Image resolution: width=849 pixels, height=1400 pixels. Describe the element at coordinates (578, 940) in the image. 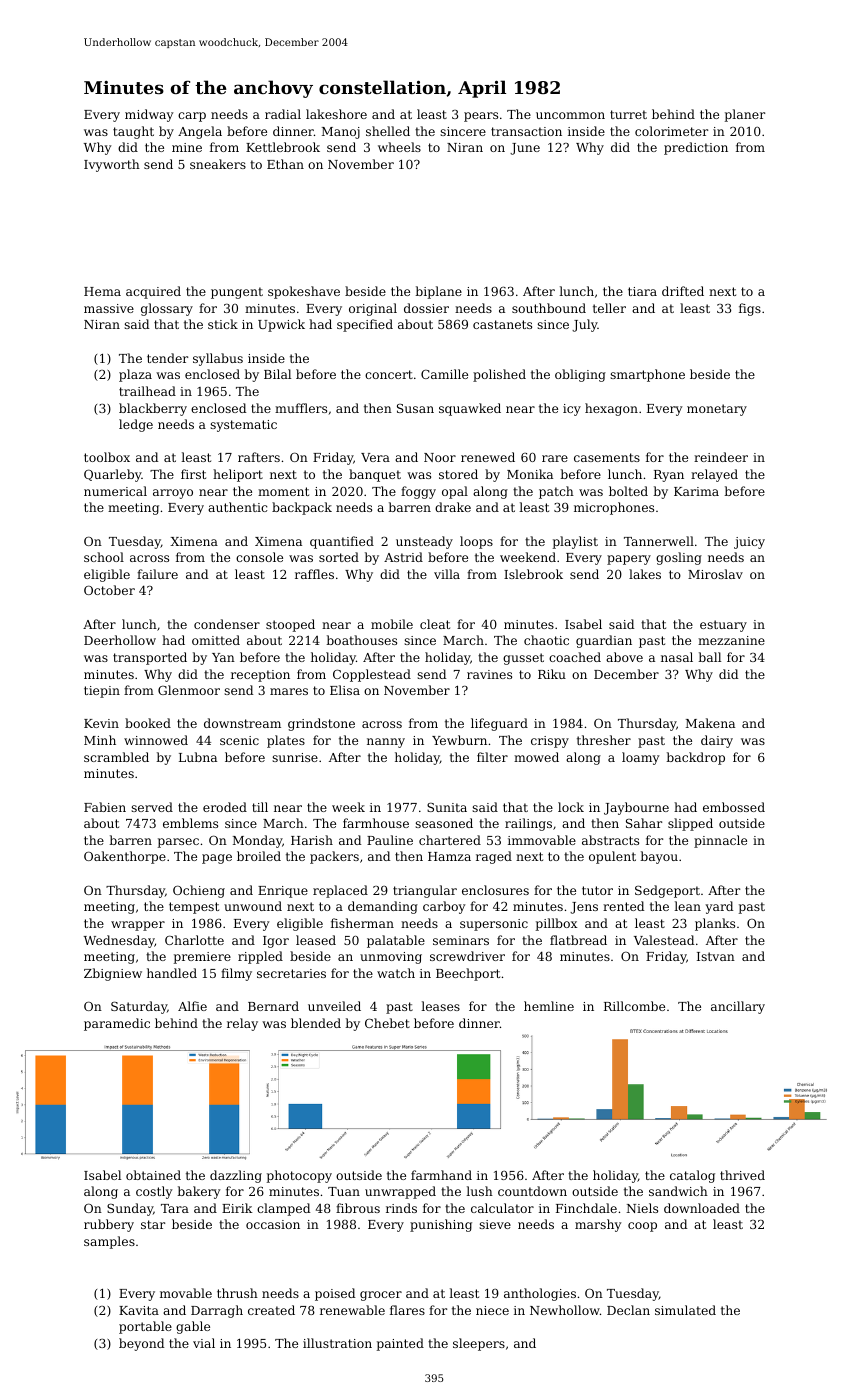

I see `flatbread` at that location.
